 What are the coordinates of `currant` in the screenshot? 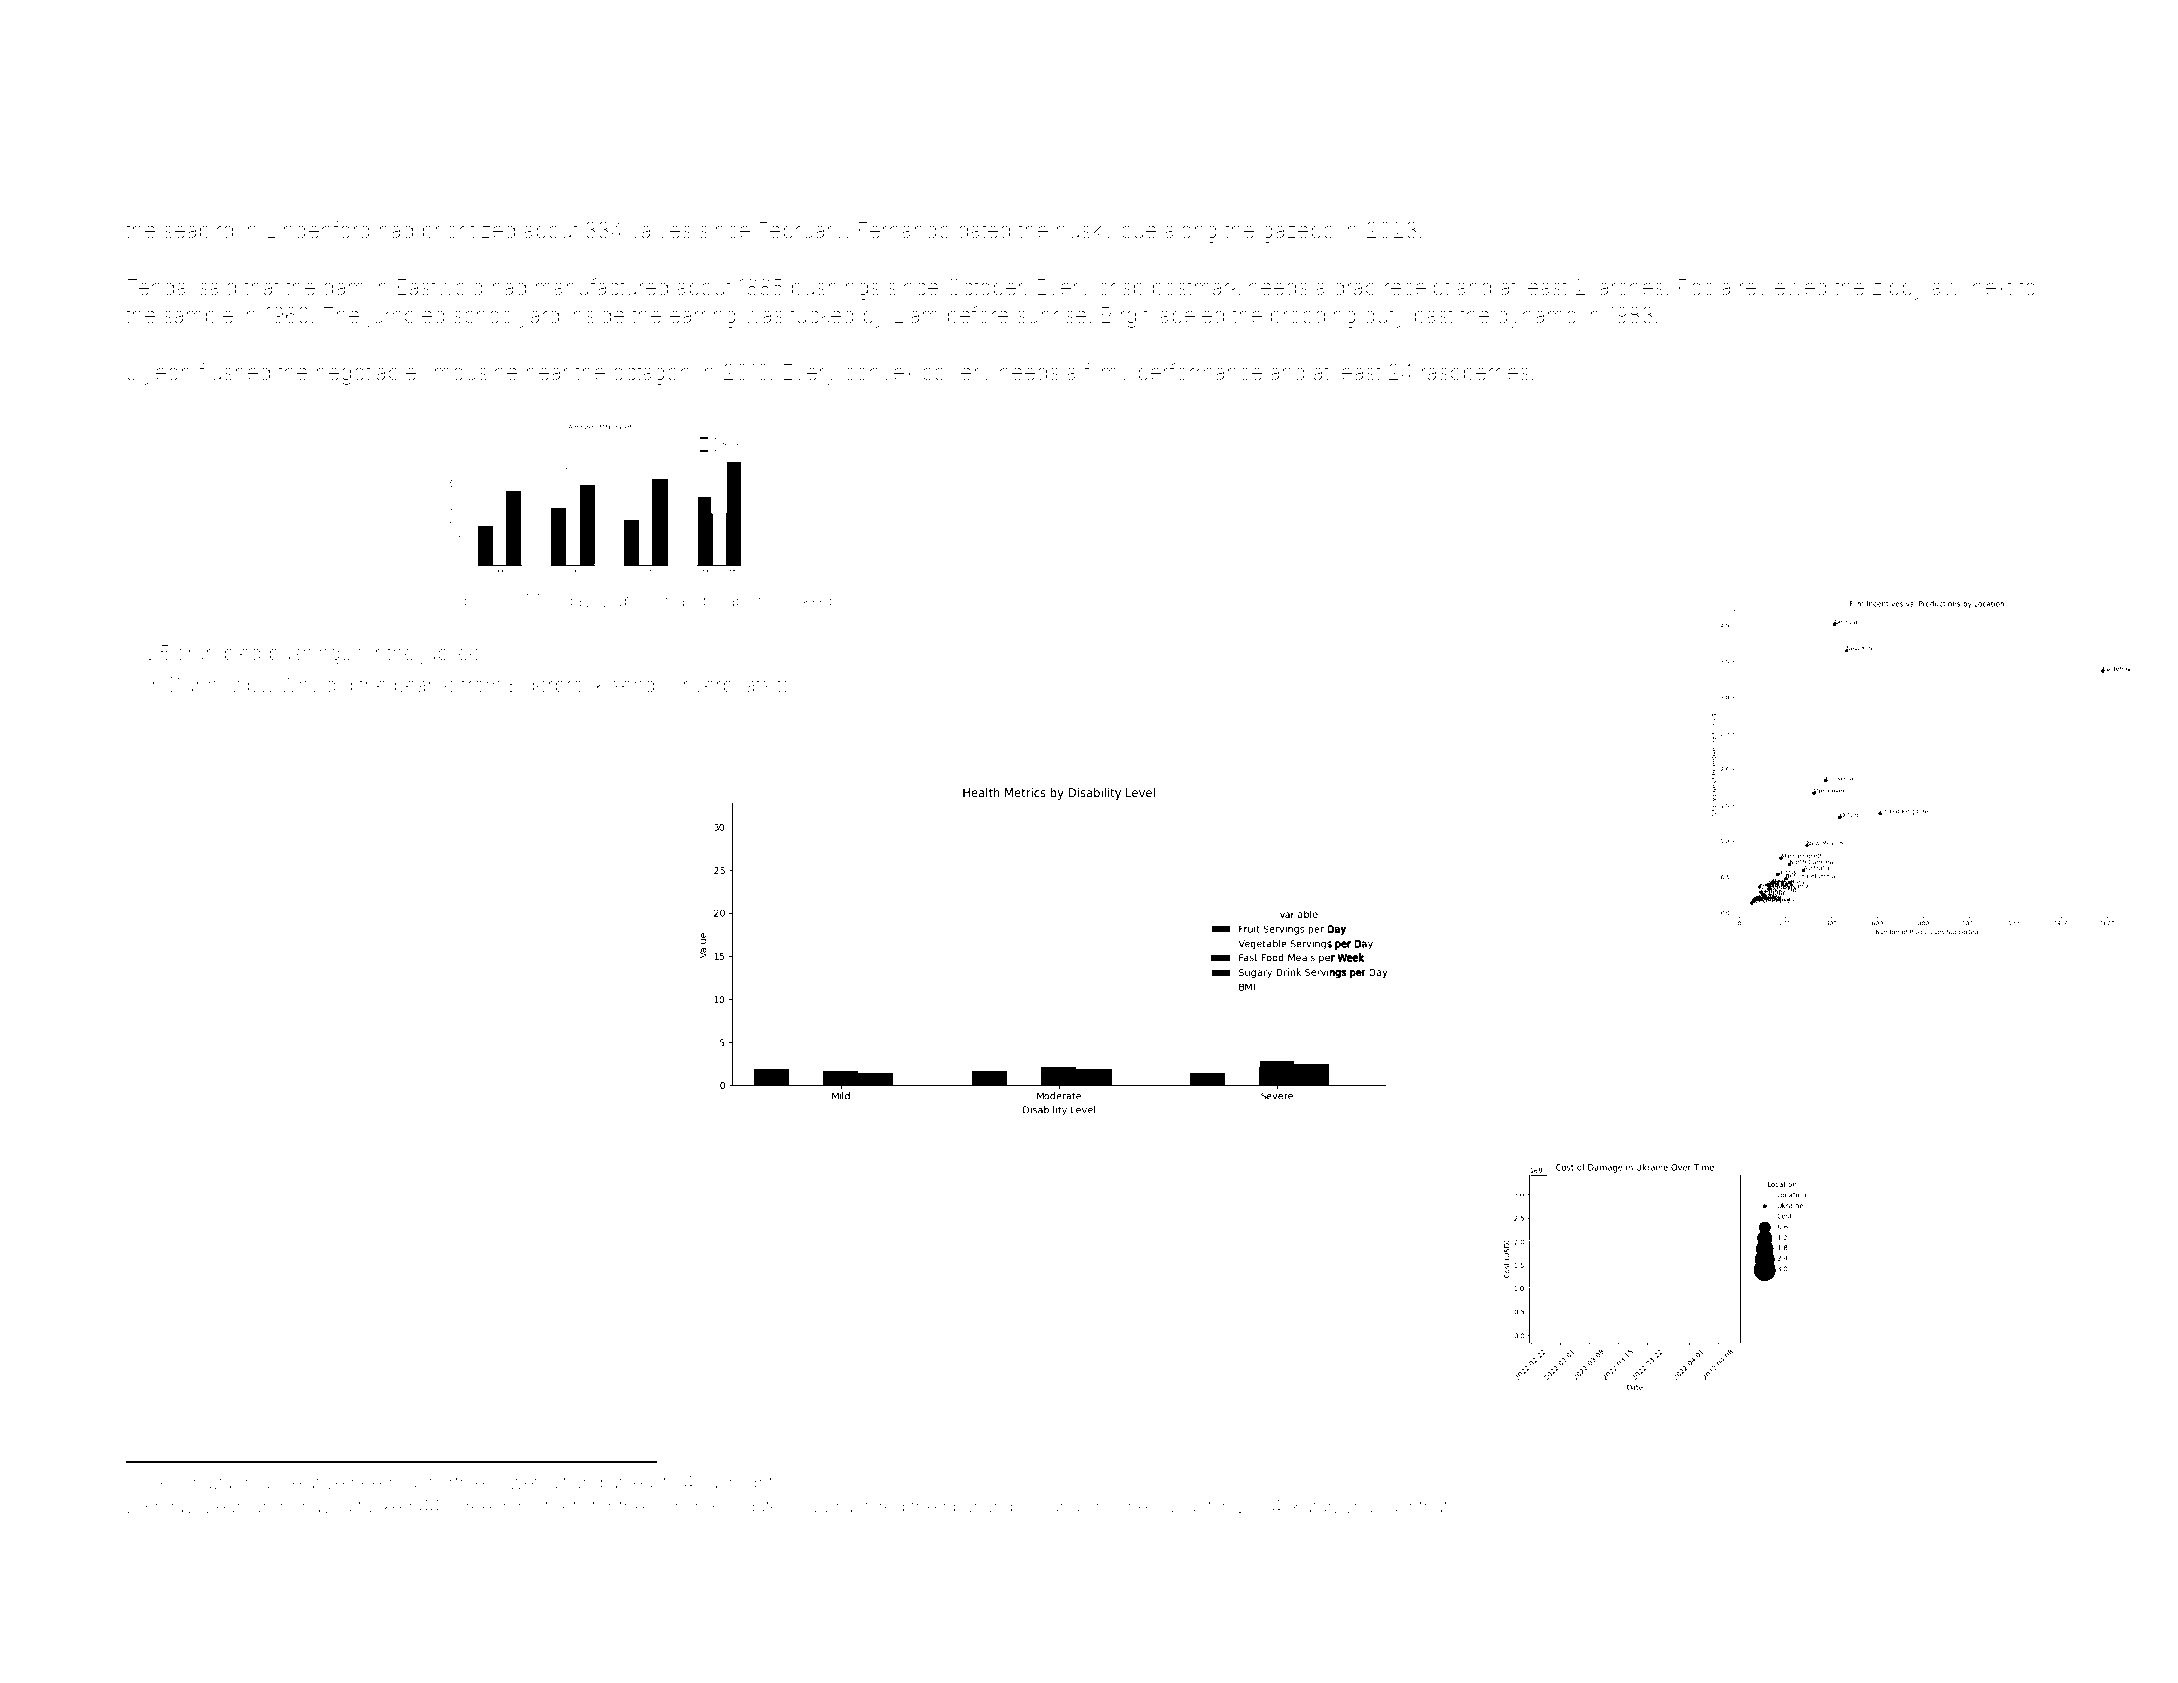 It's located at (1183, 1506).
